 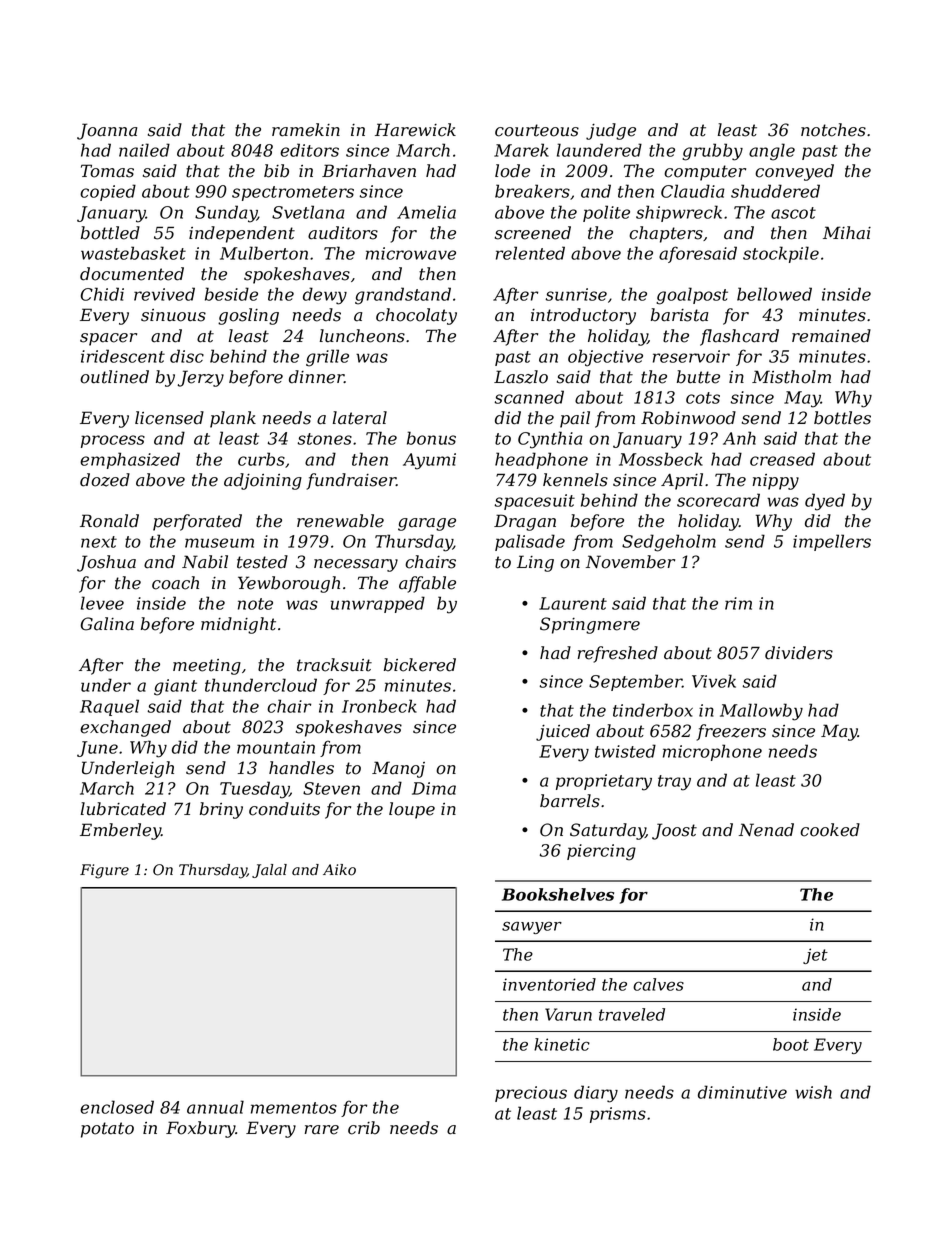 What do you see at coordinates (379, 706) in the screenshot?
I see `Ironbeck` at bounding box center [379, 706].
